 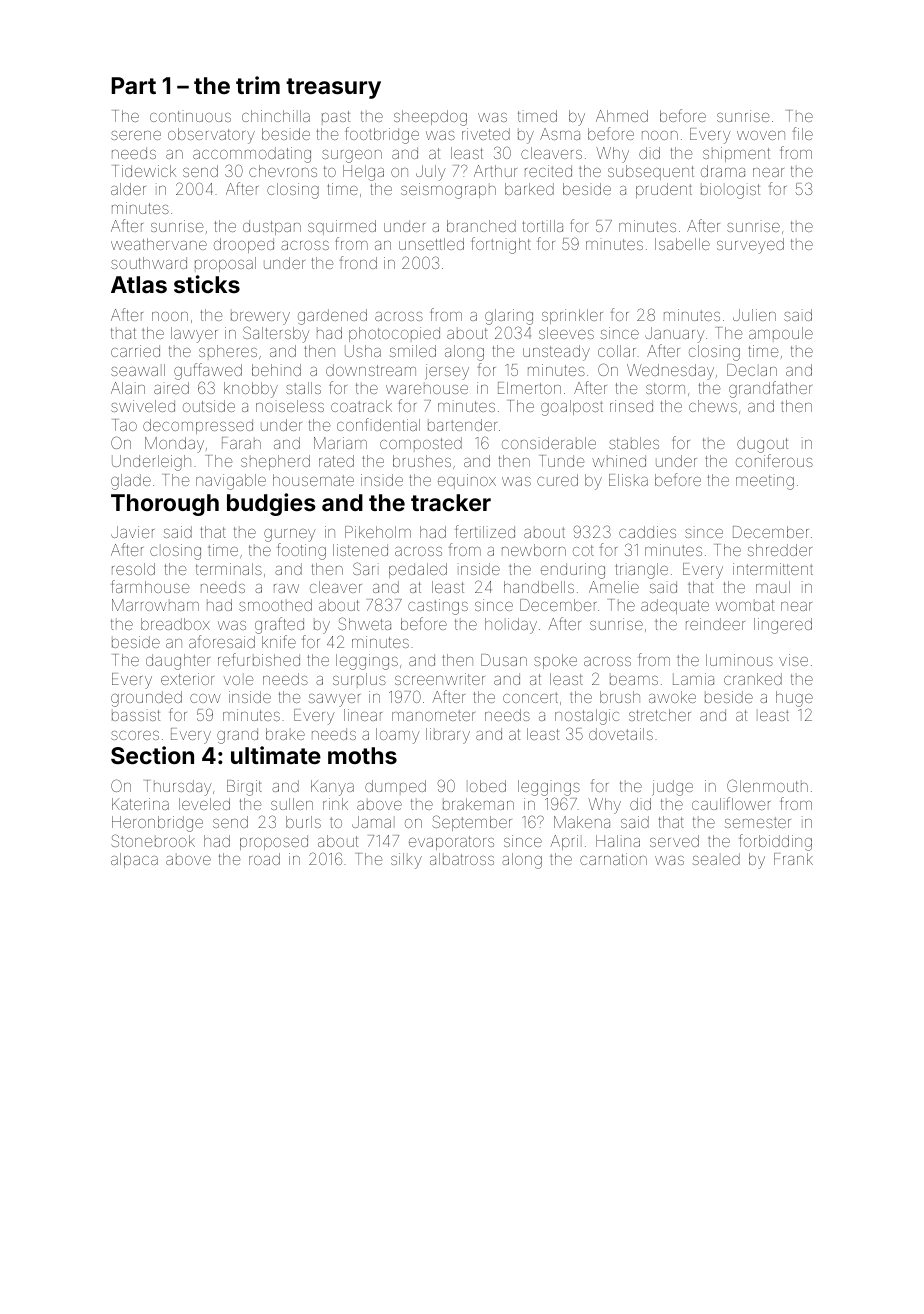 I want to click on unsettled, so click(x=431, y=244).
